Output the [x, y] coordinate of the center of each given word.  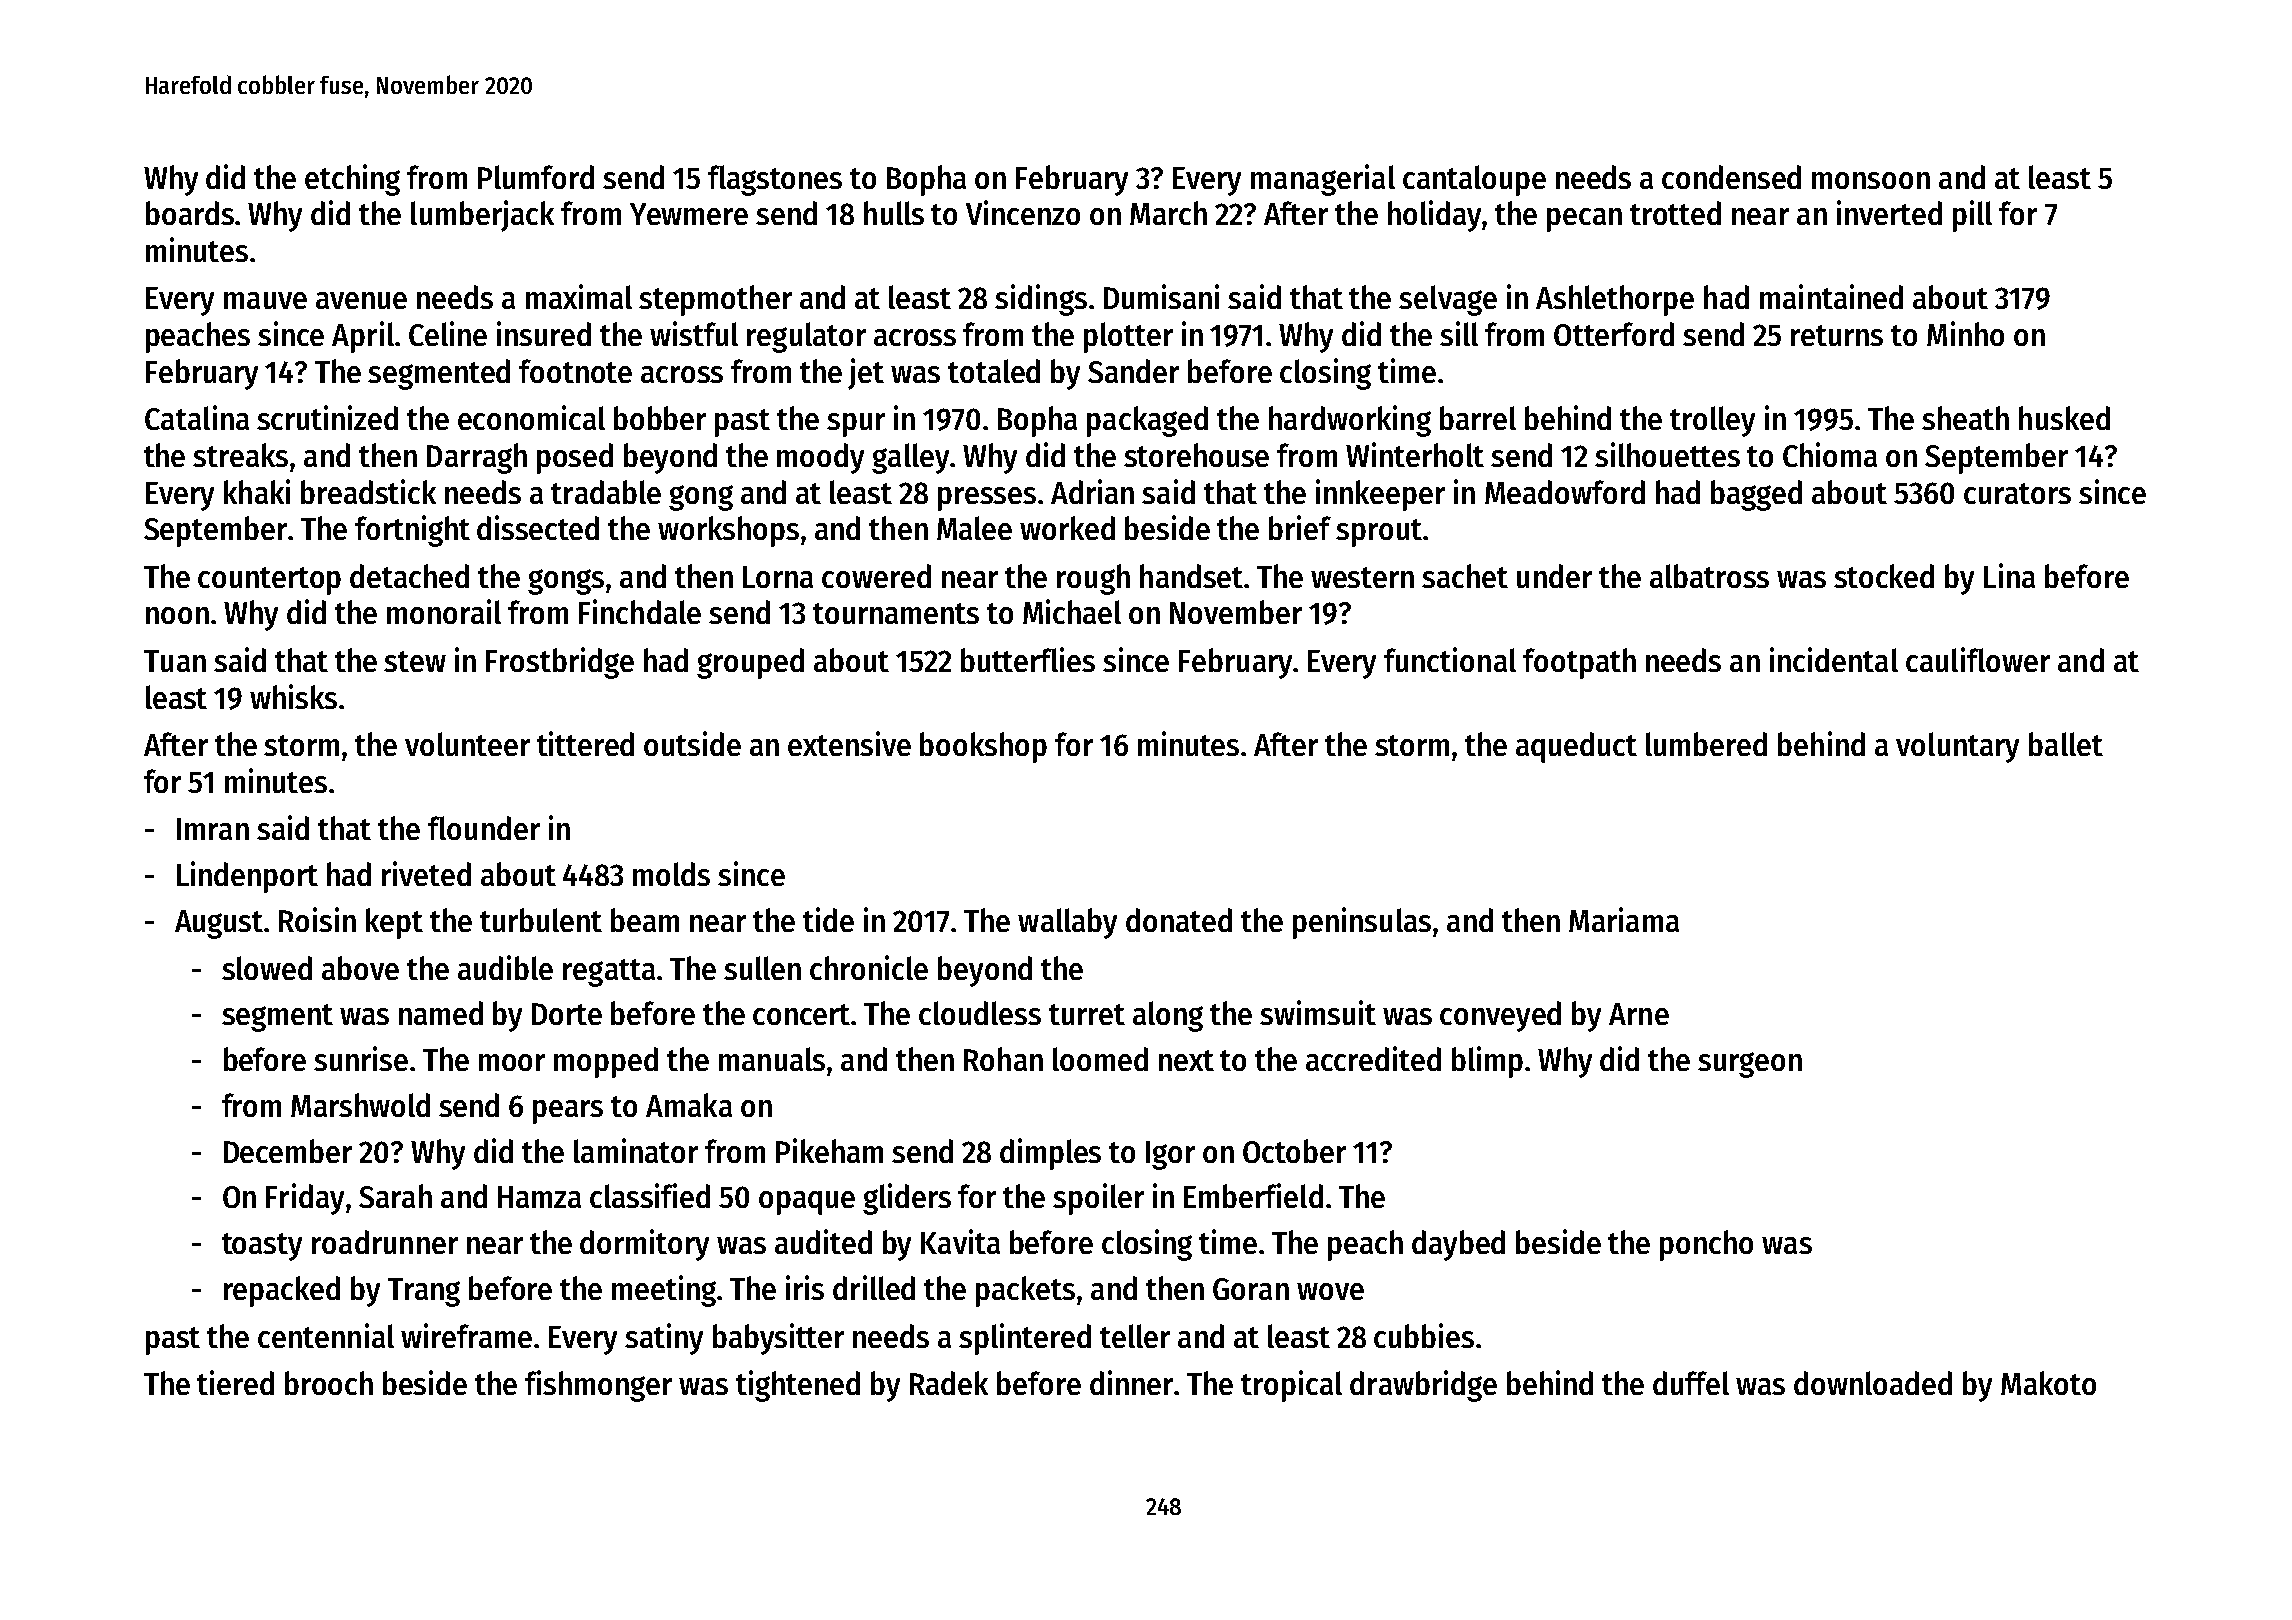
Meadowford [1565, 492]
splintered [1025, 1339]
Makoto [2048, 1383]
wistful [694, 333]
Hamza [539, 1197]
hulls [894, 213]
